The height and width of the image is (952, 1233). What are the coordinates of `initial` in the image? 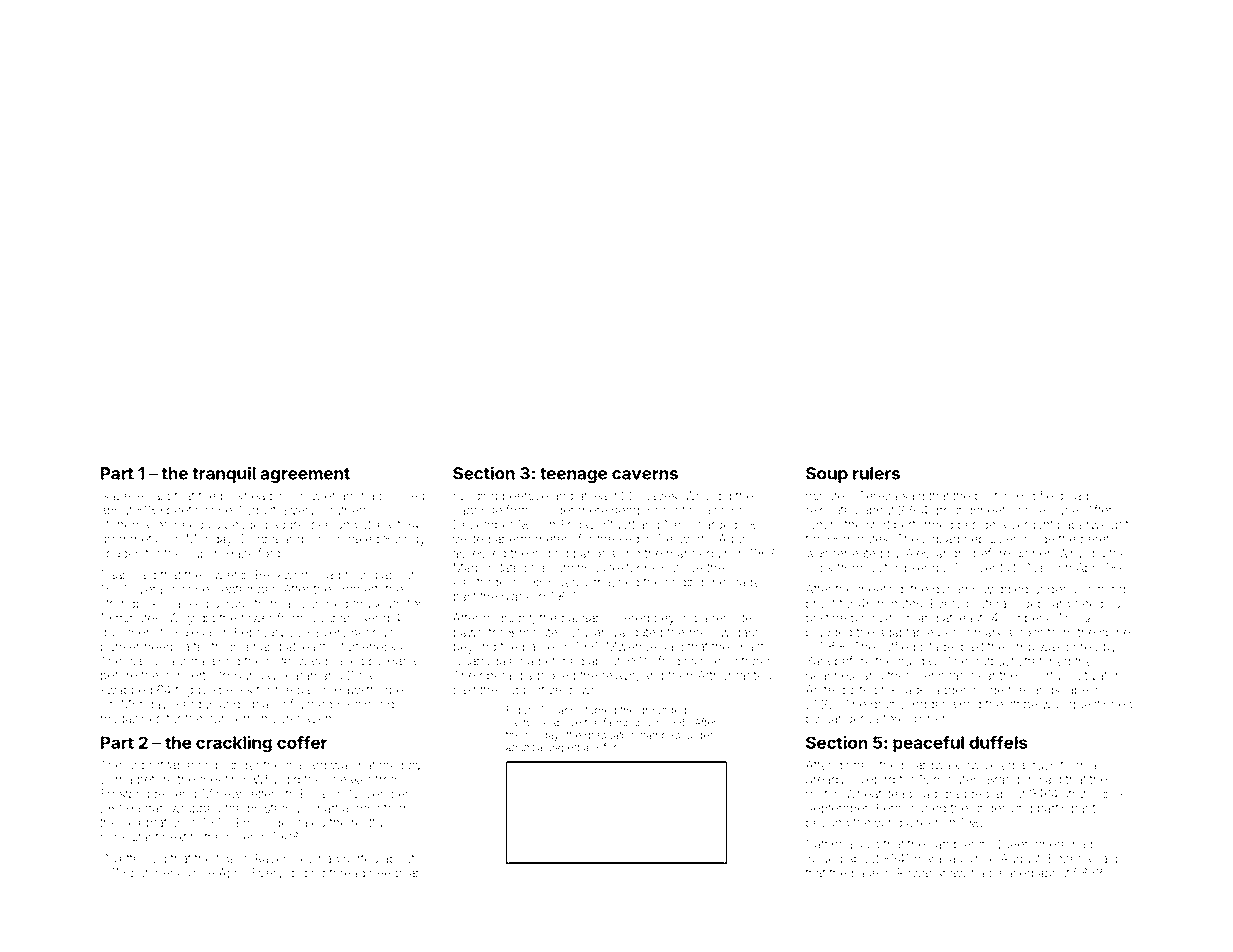 It's located at (533, 747).
